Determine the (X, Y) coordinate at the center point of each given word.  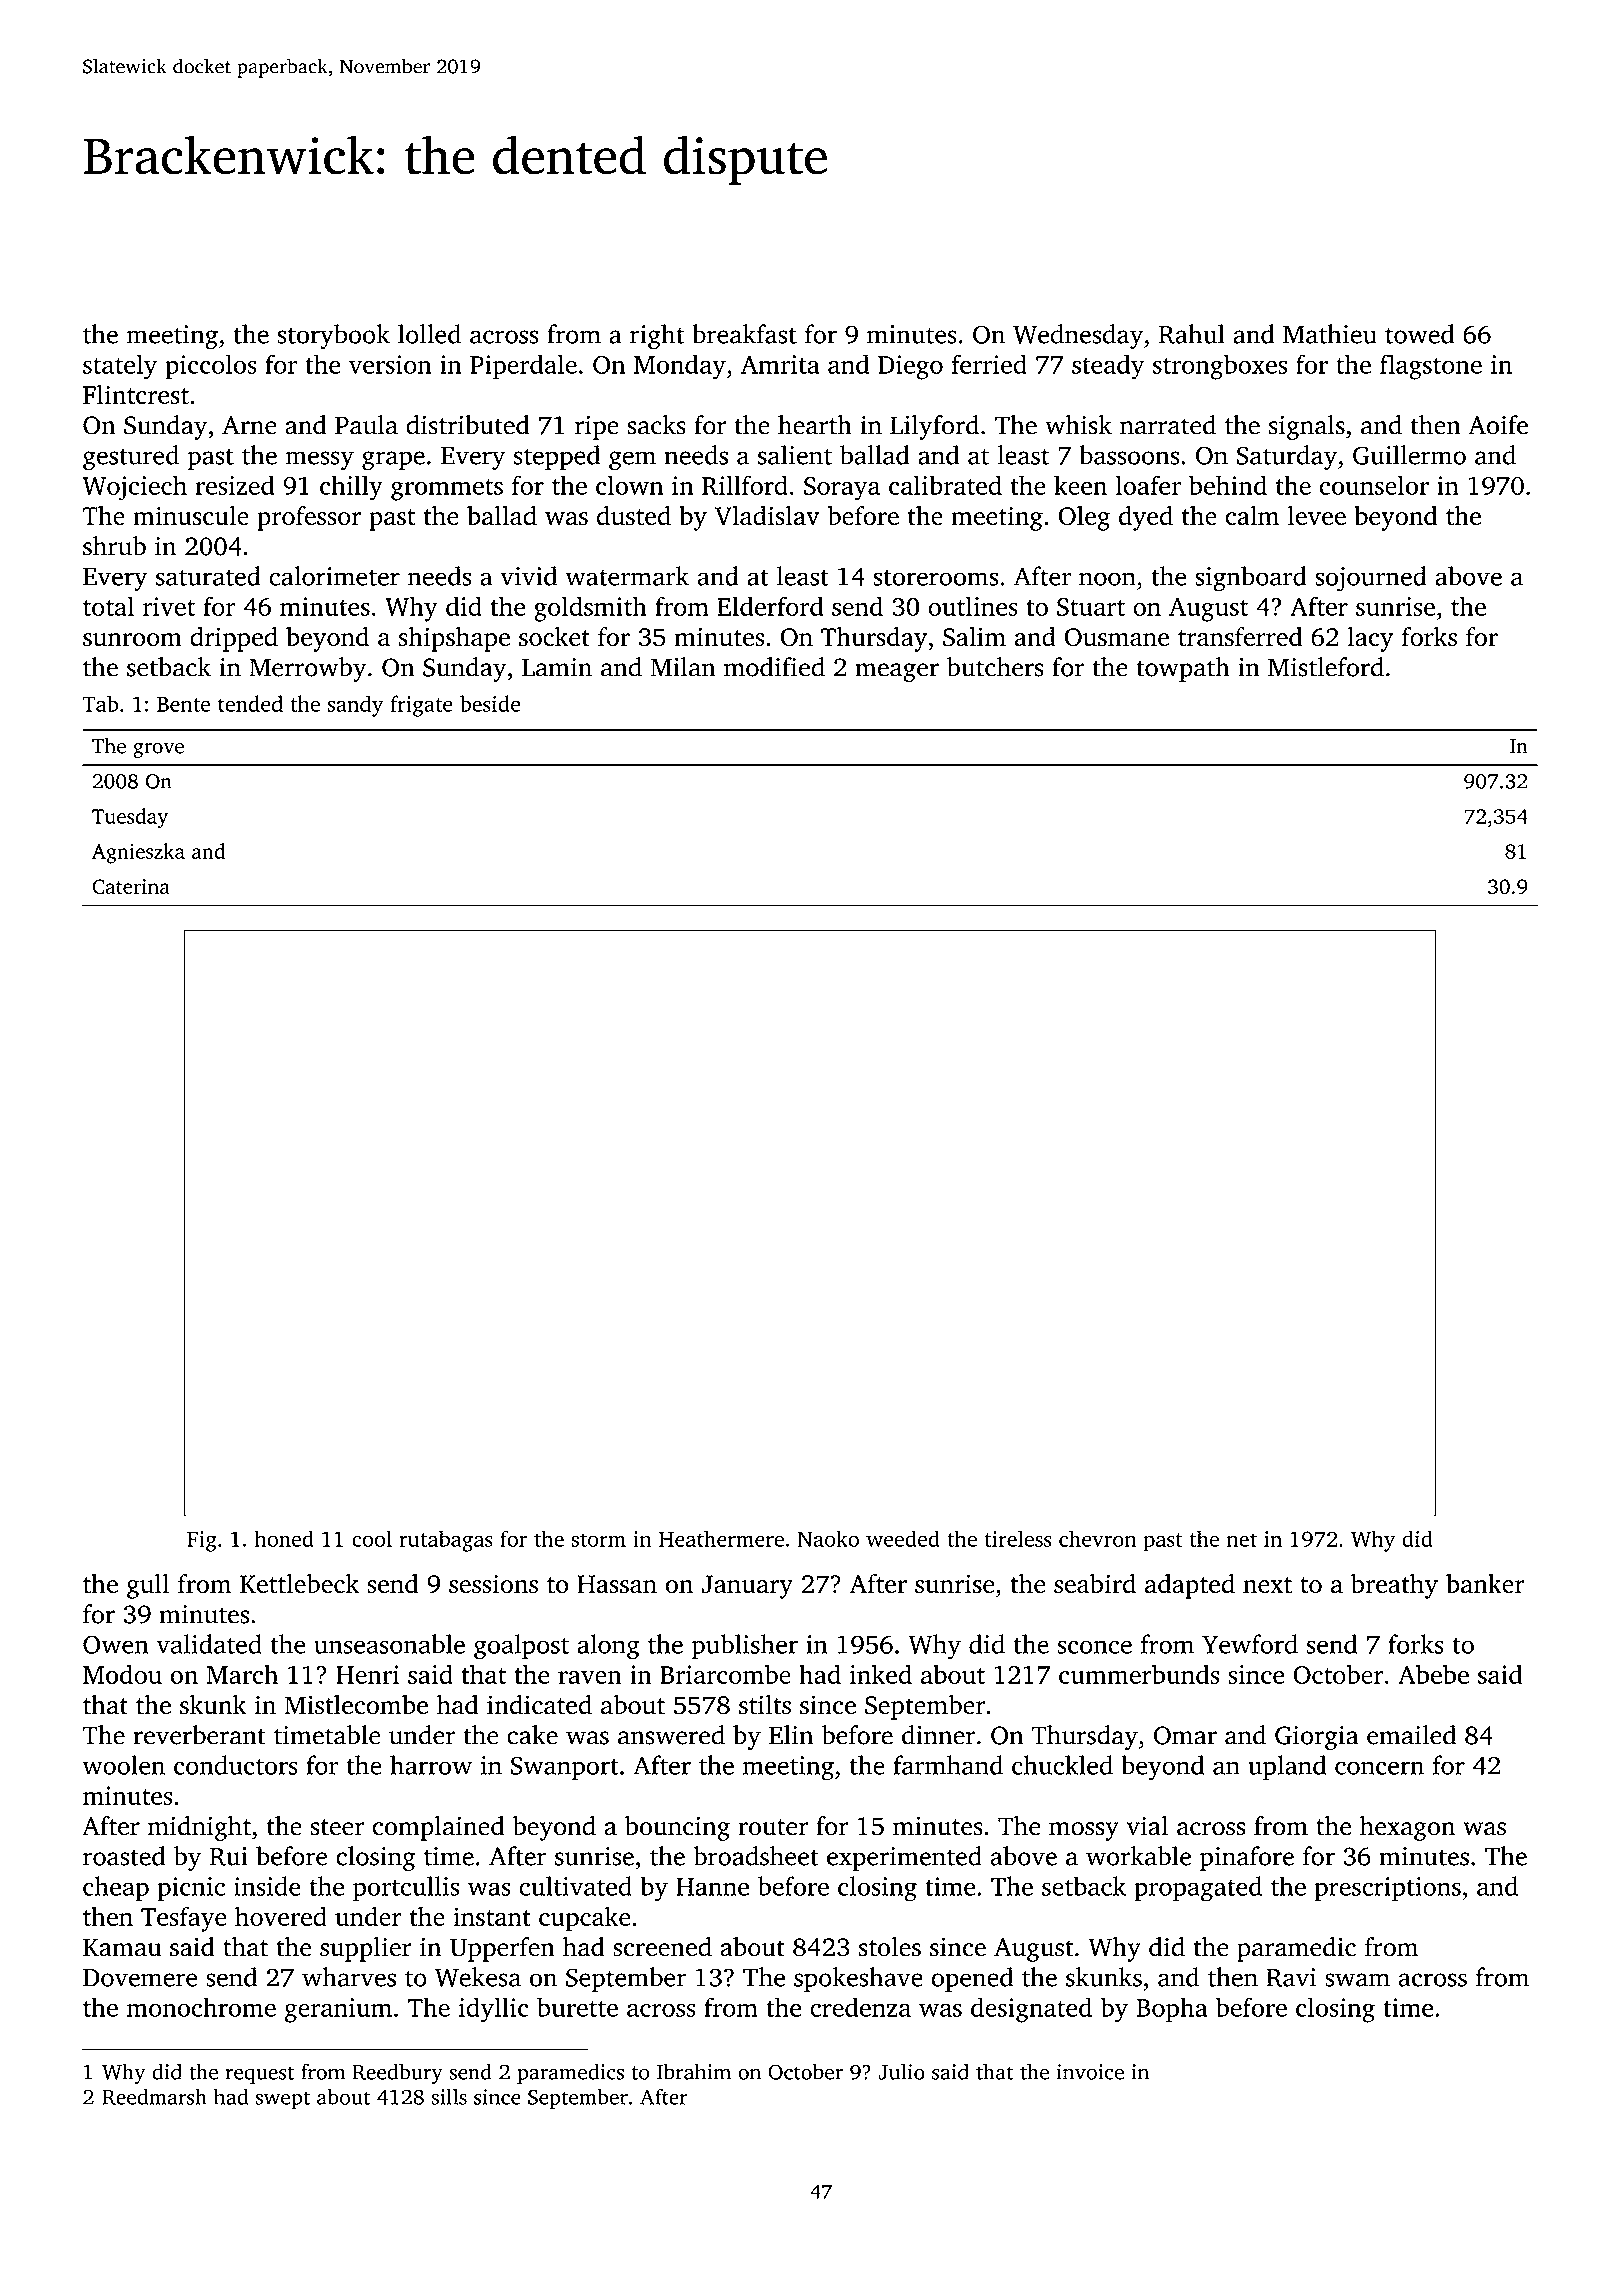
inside (267, 1886)
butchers (995, 667)
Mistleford (1326, 667)
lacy (1371, 639)
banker (1485, 1583)
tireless (1018, 1538)
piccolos (211, 367)
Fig (202, 1541)
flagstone (1431, 367)
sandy (355, 706)
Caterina (131, 886)
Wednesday (1078, 336)
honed (284, 1538)
